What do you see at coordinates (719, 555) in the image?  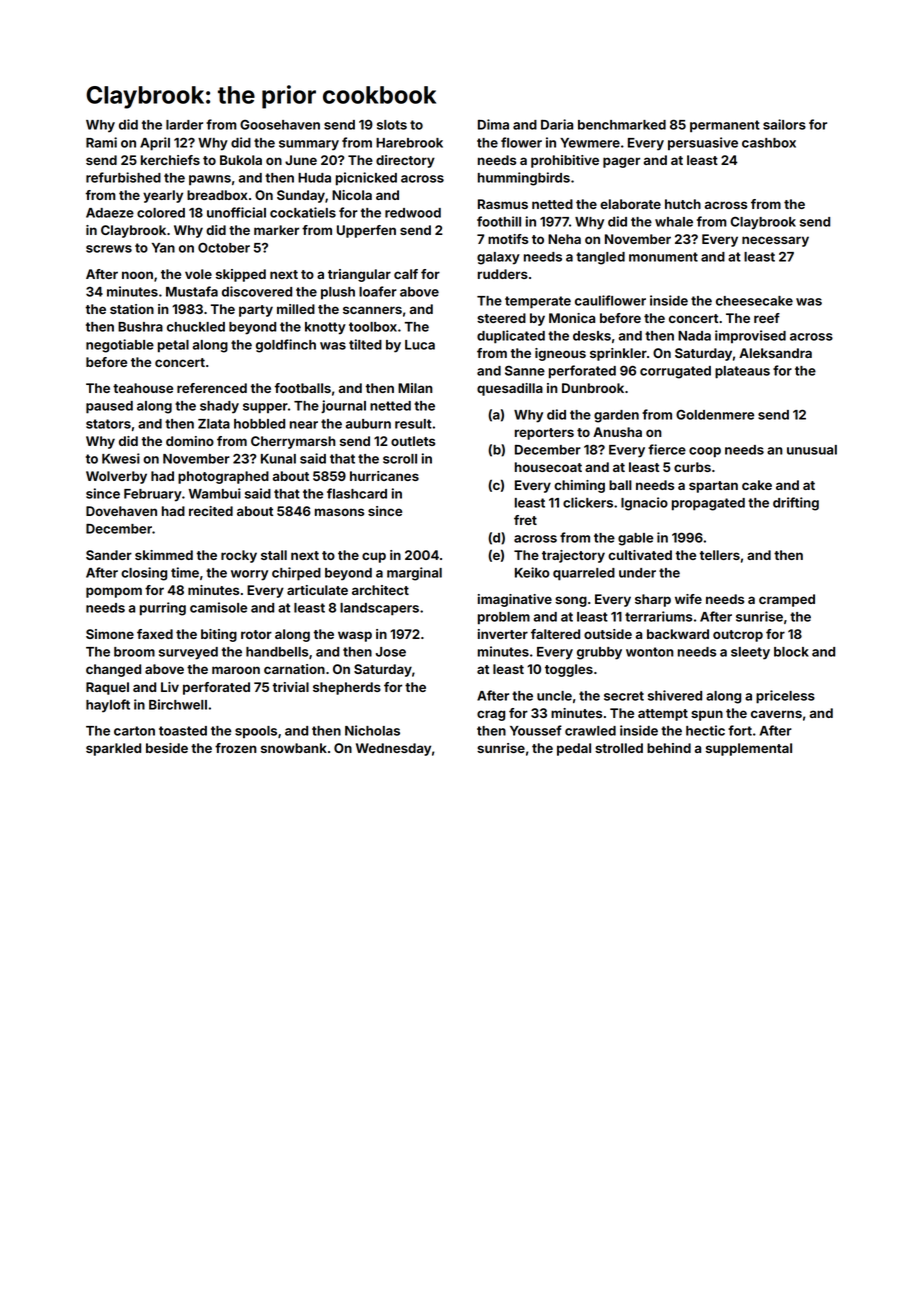 I see `tellers` at bounding box center [719, 555].
